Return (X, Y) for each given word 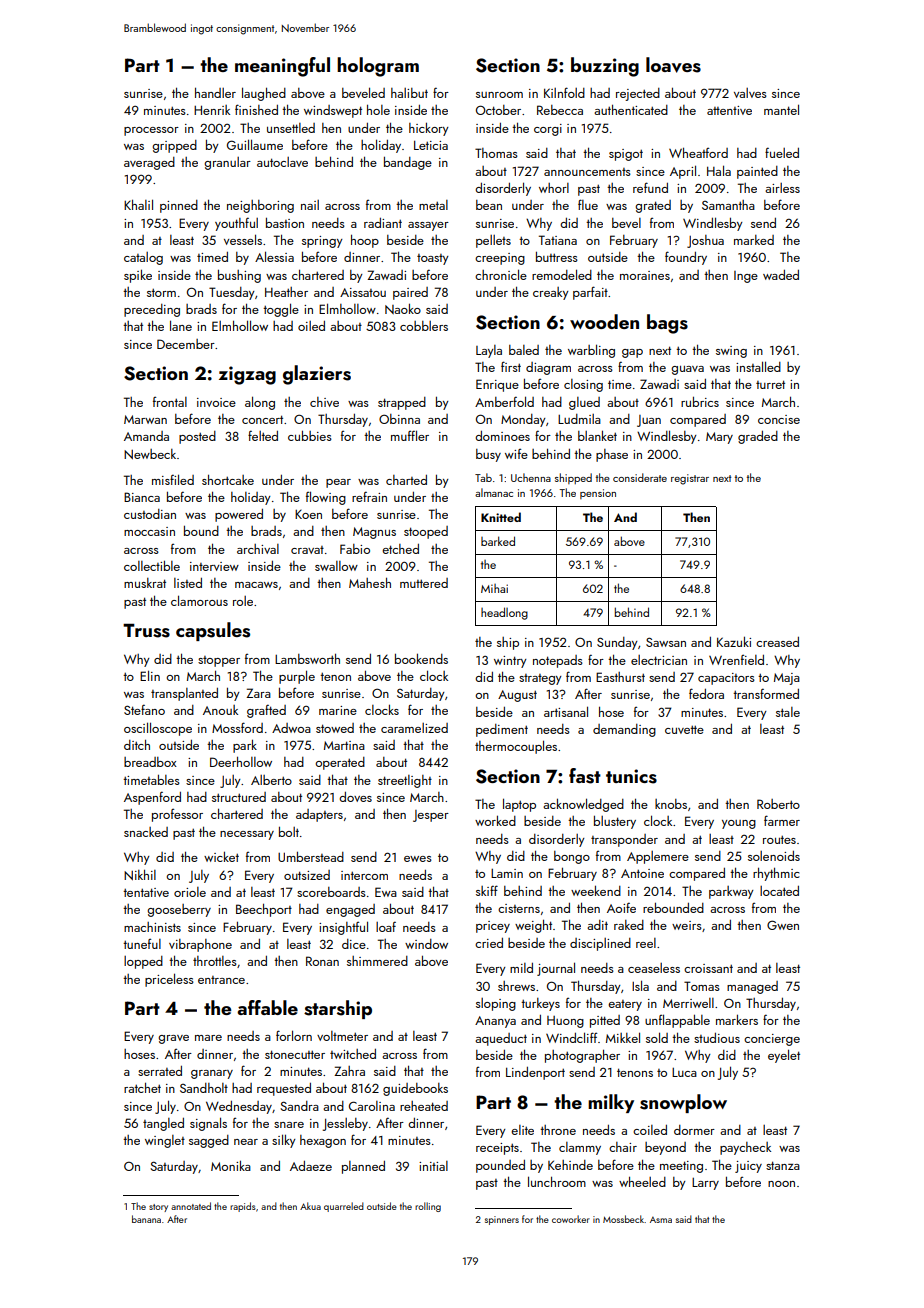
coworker (571, 1219)
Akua (310, 1206)
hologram (378, 67)
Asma (661, 1220)
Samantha (728, 205)
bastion (285, 223)
